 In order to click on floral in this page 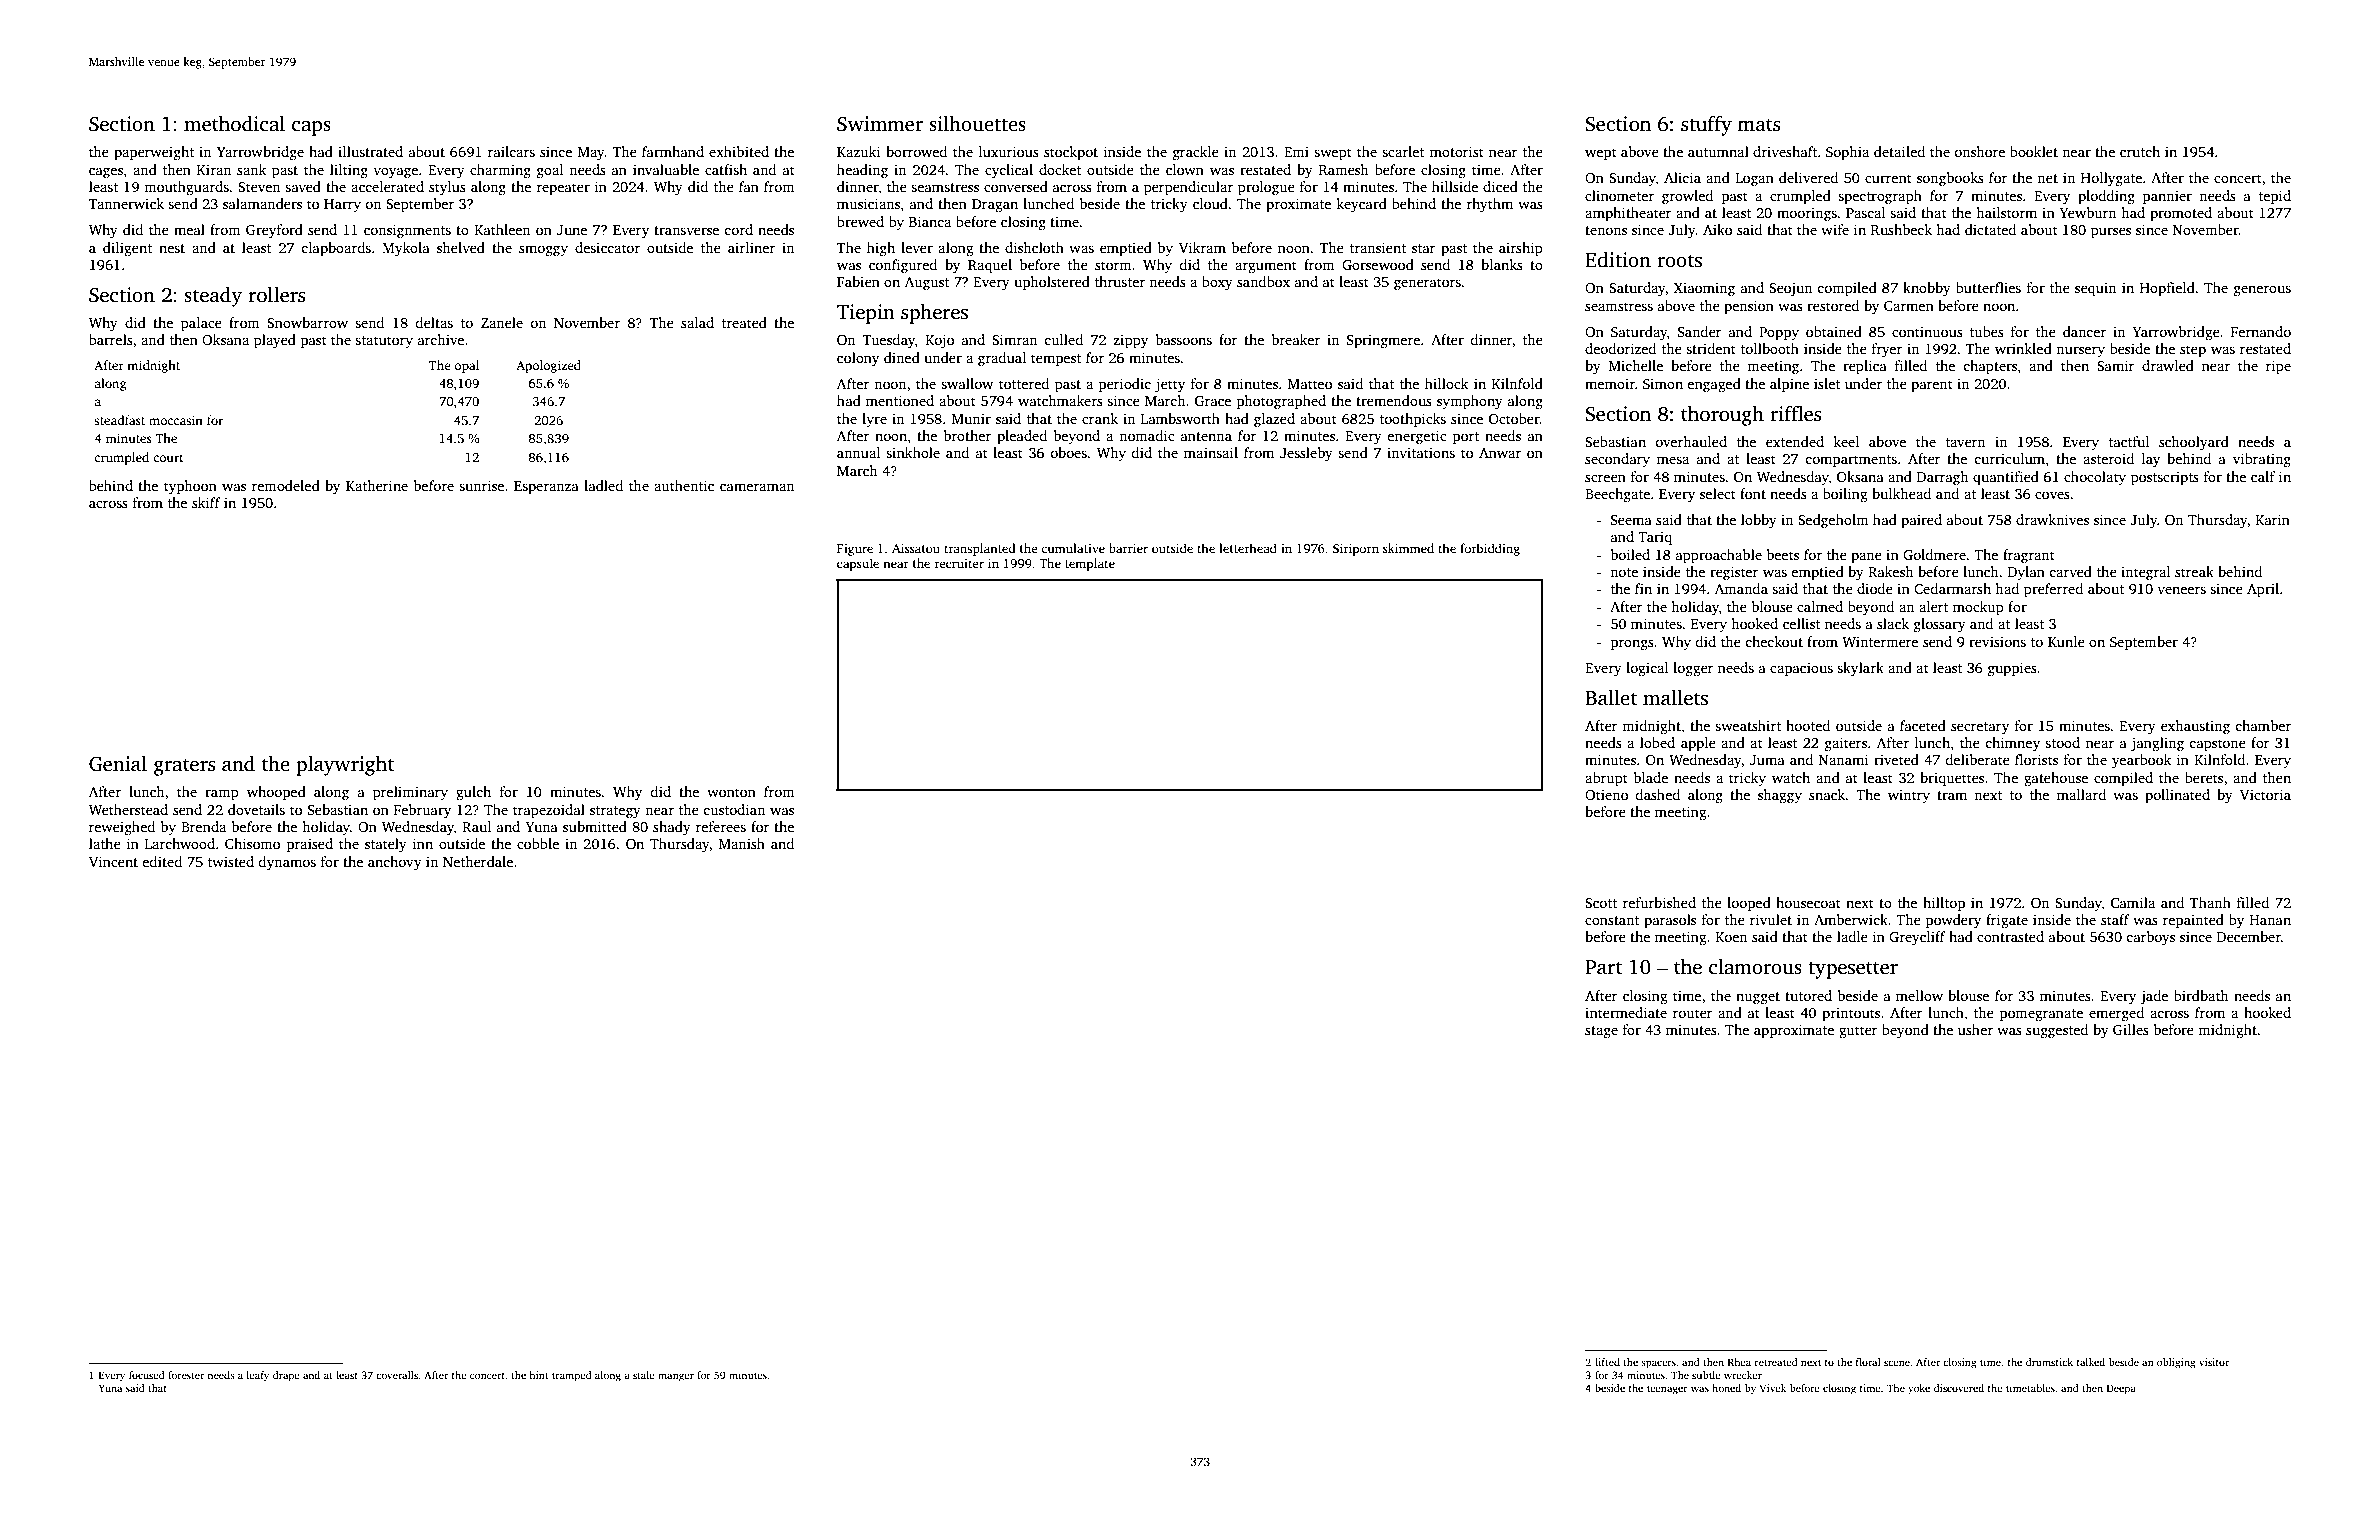, I will do `click(1868, 1362)`.
